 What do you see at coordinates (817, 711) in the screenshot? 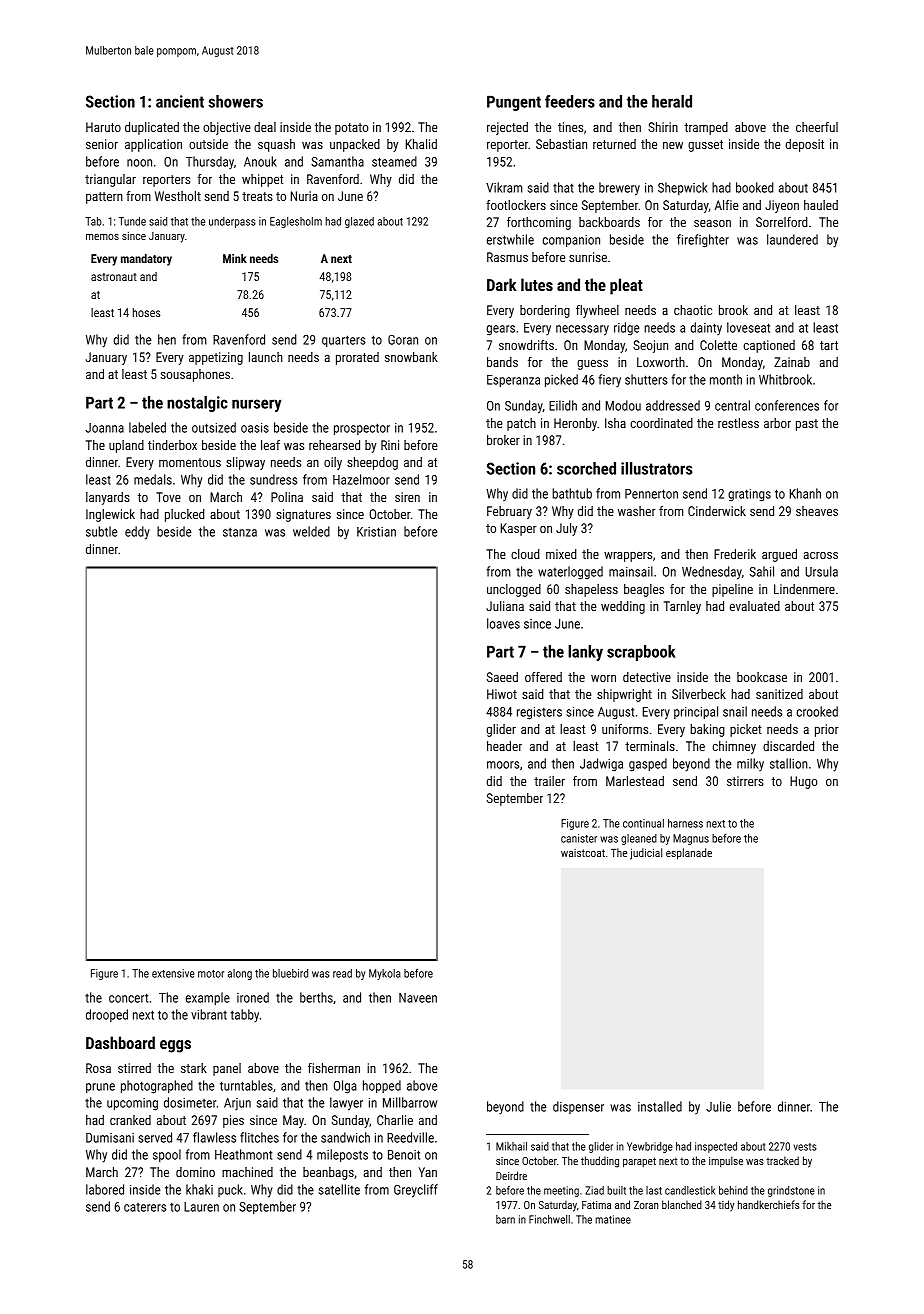
I see `crooked` at bounding box center [817, 711].
